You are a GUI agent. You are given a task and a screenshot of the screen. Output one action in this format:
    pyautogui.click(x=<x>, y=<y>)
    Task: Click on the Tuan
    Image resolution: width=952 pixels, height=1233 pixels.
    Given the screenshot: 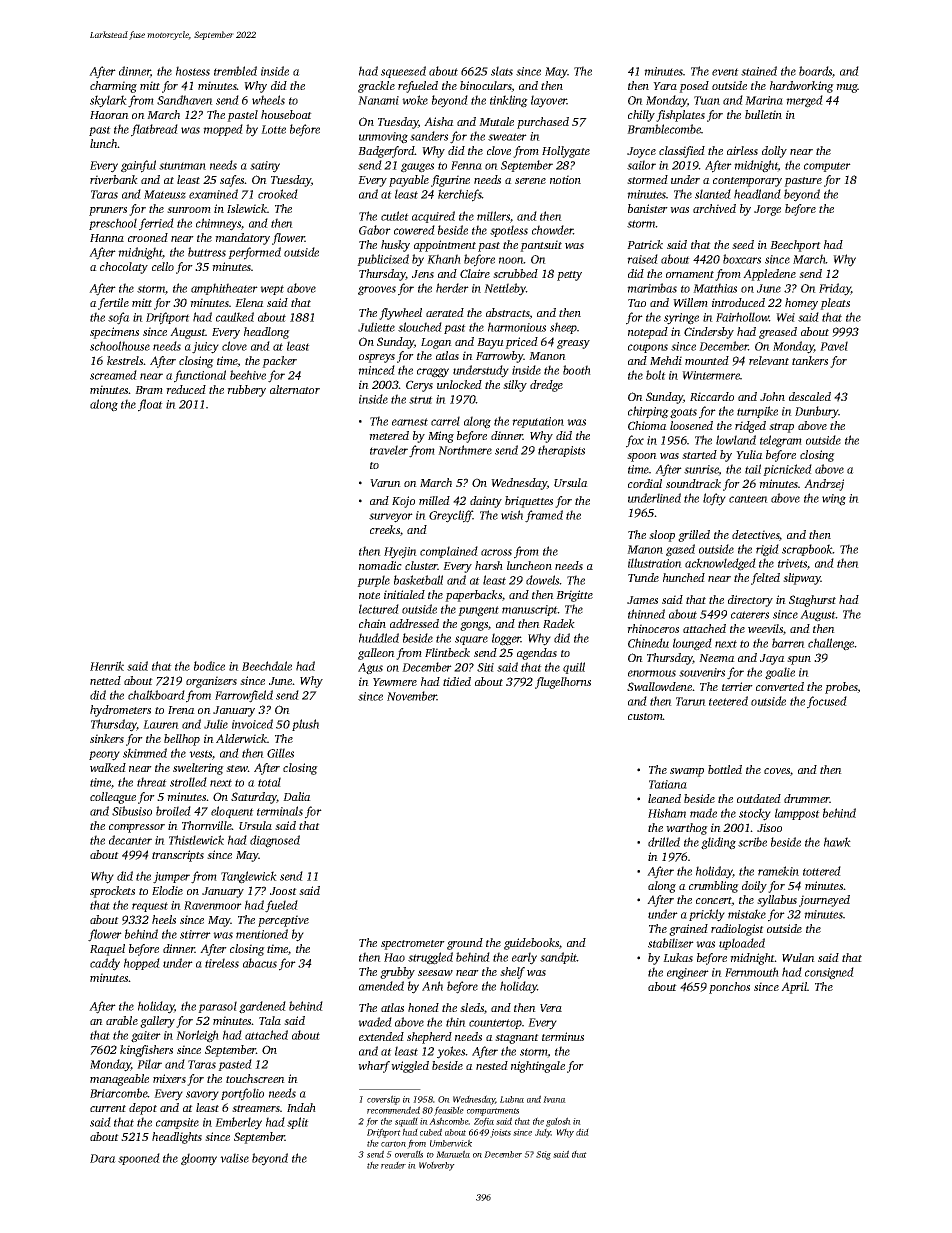 What is the action you would take?
    pyautogui.click(x=707, y=100)
